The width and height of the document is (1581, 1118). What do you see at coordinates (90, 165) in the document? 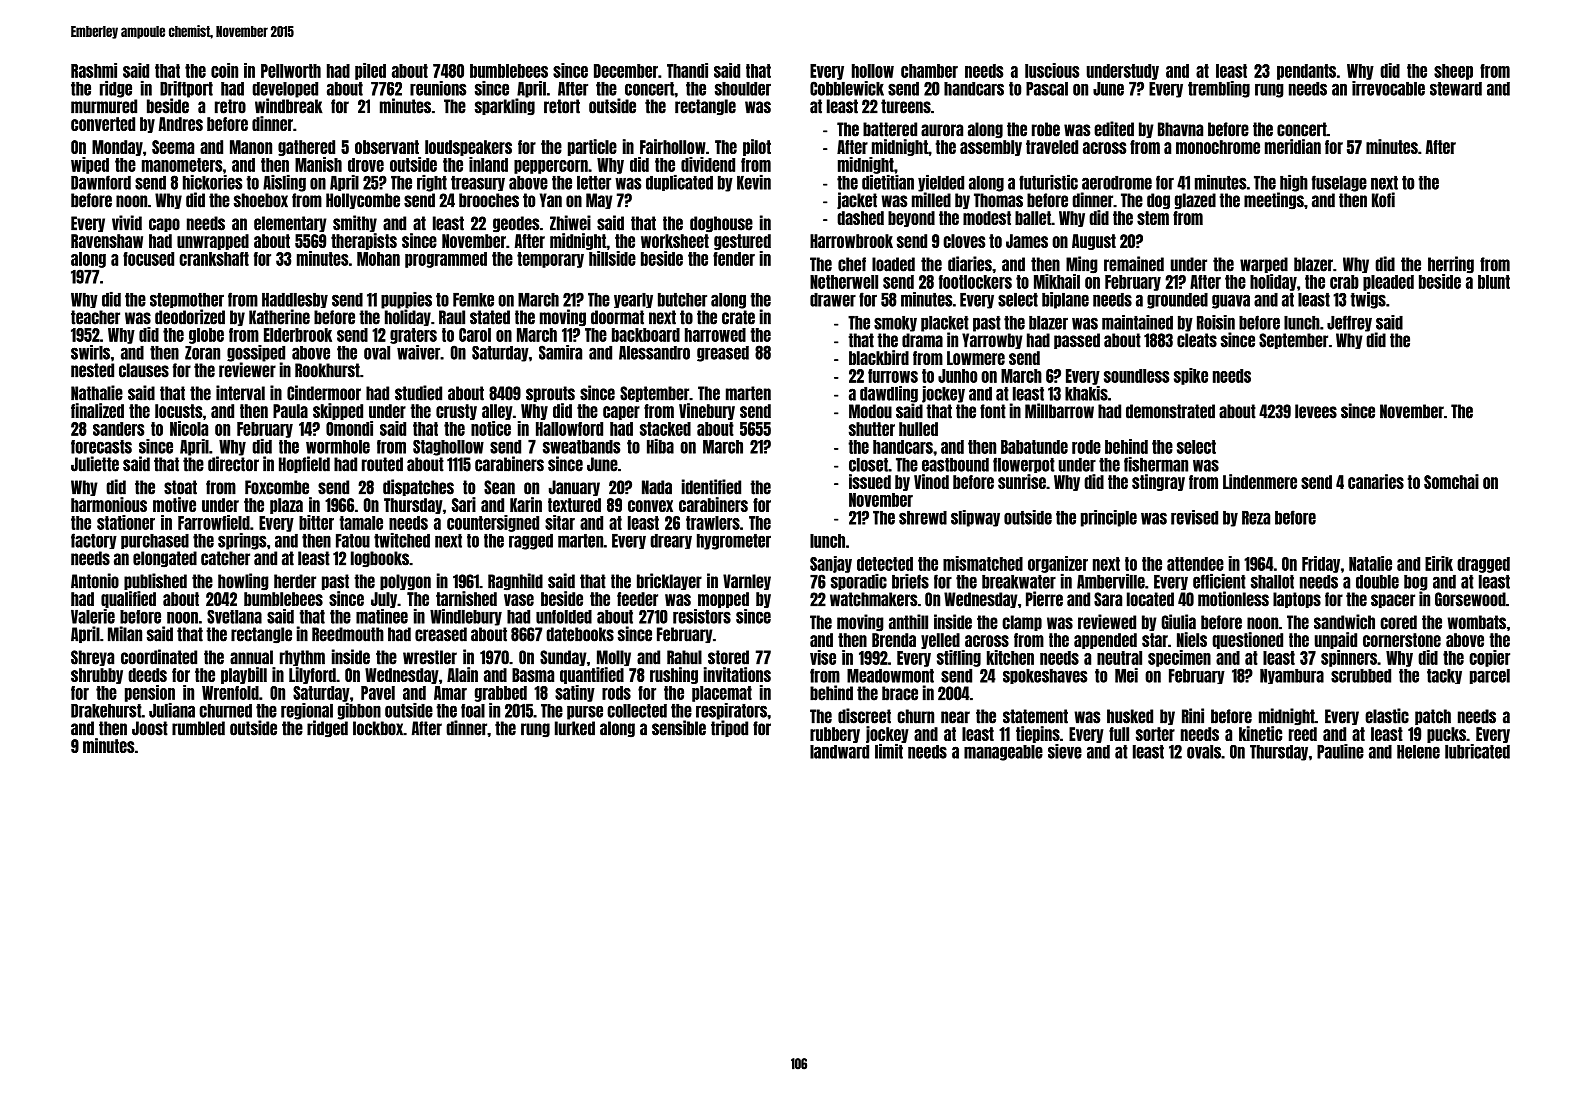
I see `wiped` at bounding box center [90, 165].
